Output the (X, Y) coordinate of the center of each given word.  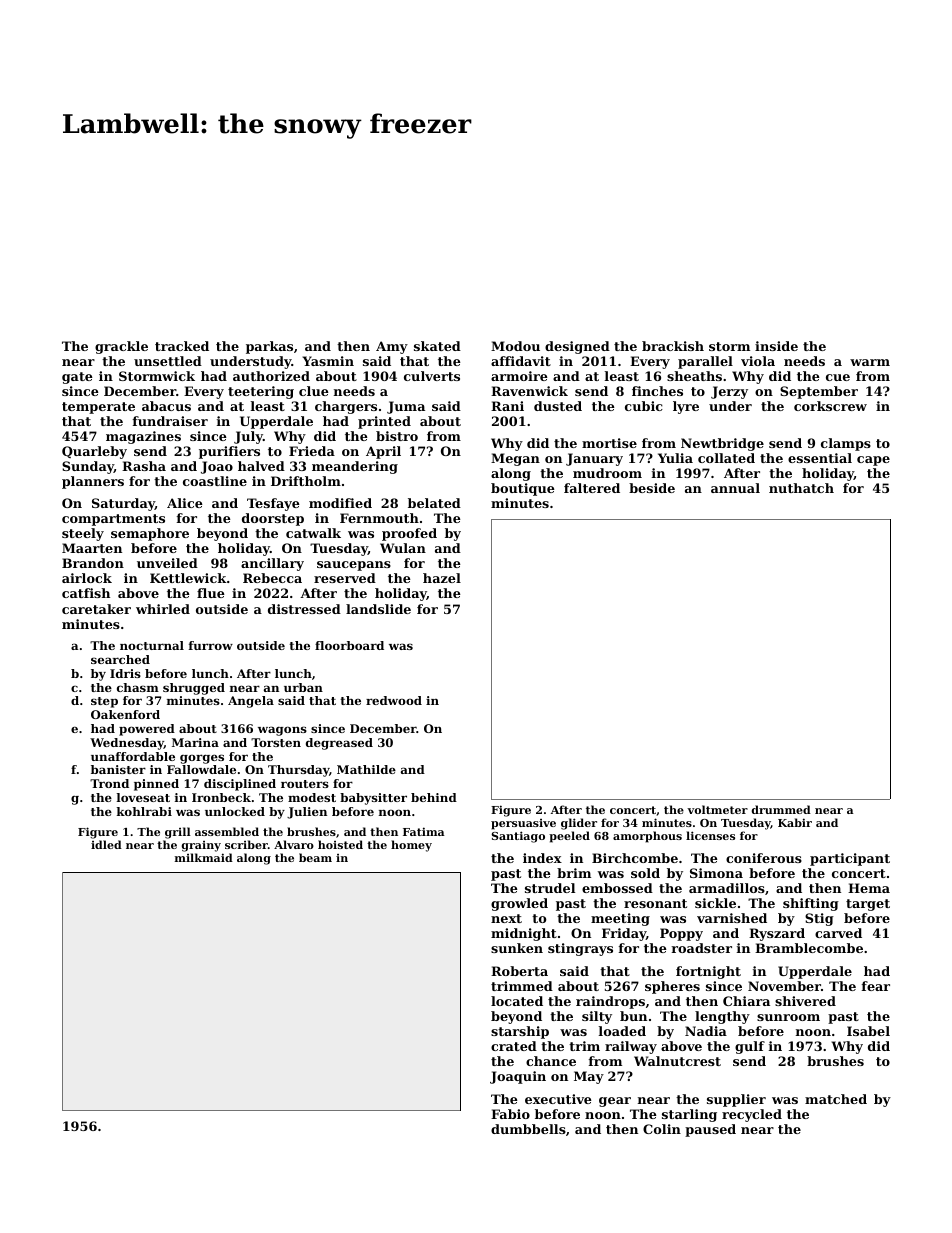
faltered (592, 488)
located (517, 1001)
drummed (781, 809)
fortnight (708, 972)
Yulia (675, 458)
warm (870, 362)
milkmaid (204, 857)
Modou (515, 346)
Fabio (510, 1114)
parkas (269, 347)
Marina (195, 742)
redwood (394, 700)
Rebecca (272, 578)
